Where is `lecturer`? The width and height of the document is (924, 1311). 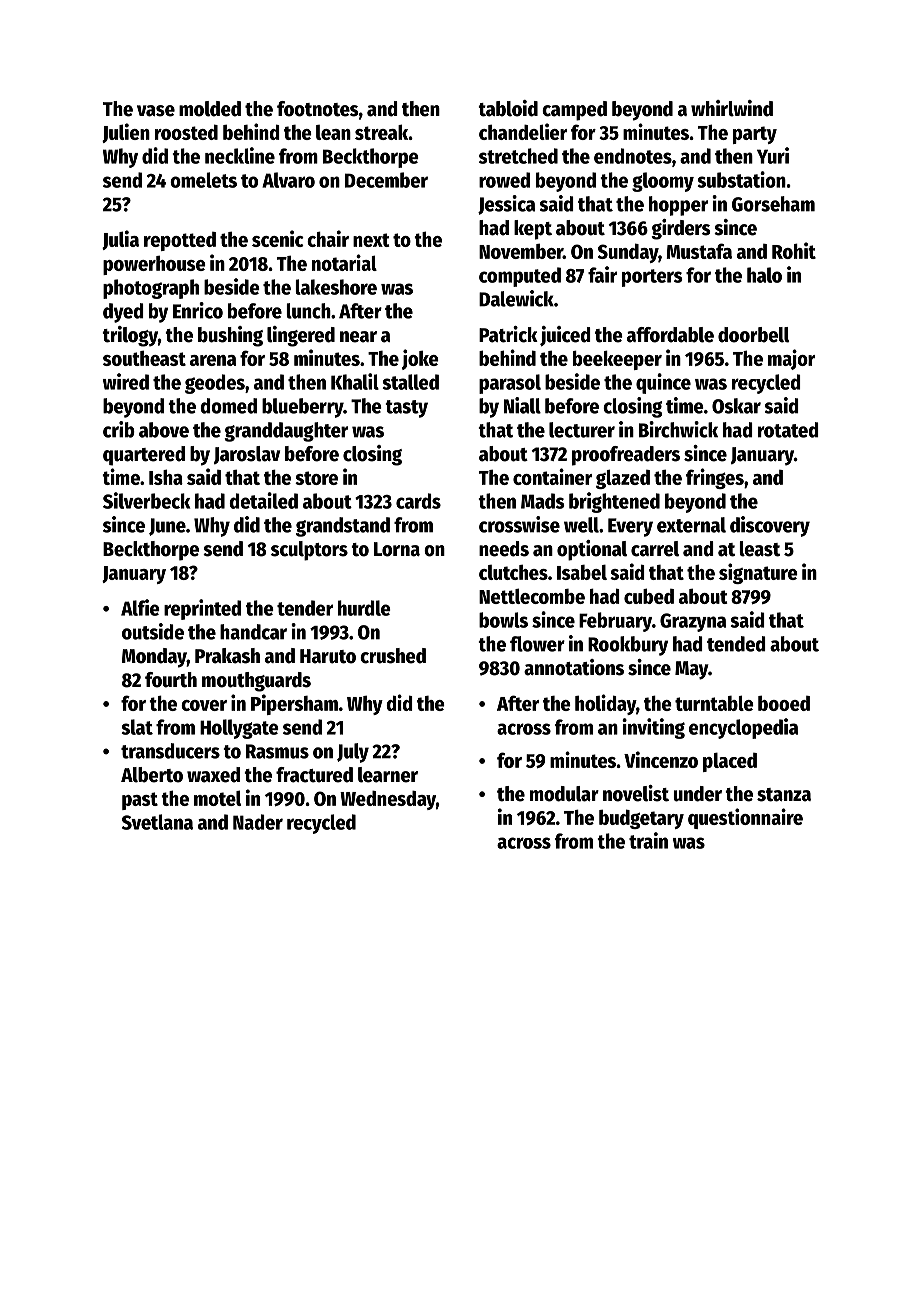
lecturer is located at coordinates (582, 430).
